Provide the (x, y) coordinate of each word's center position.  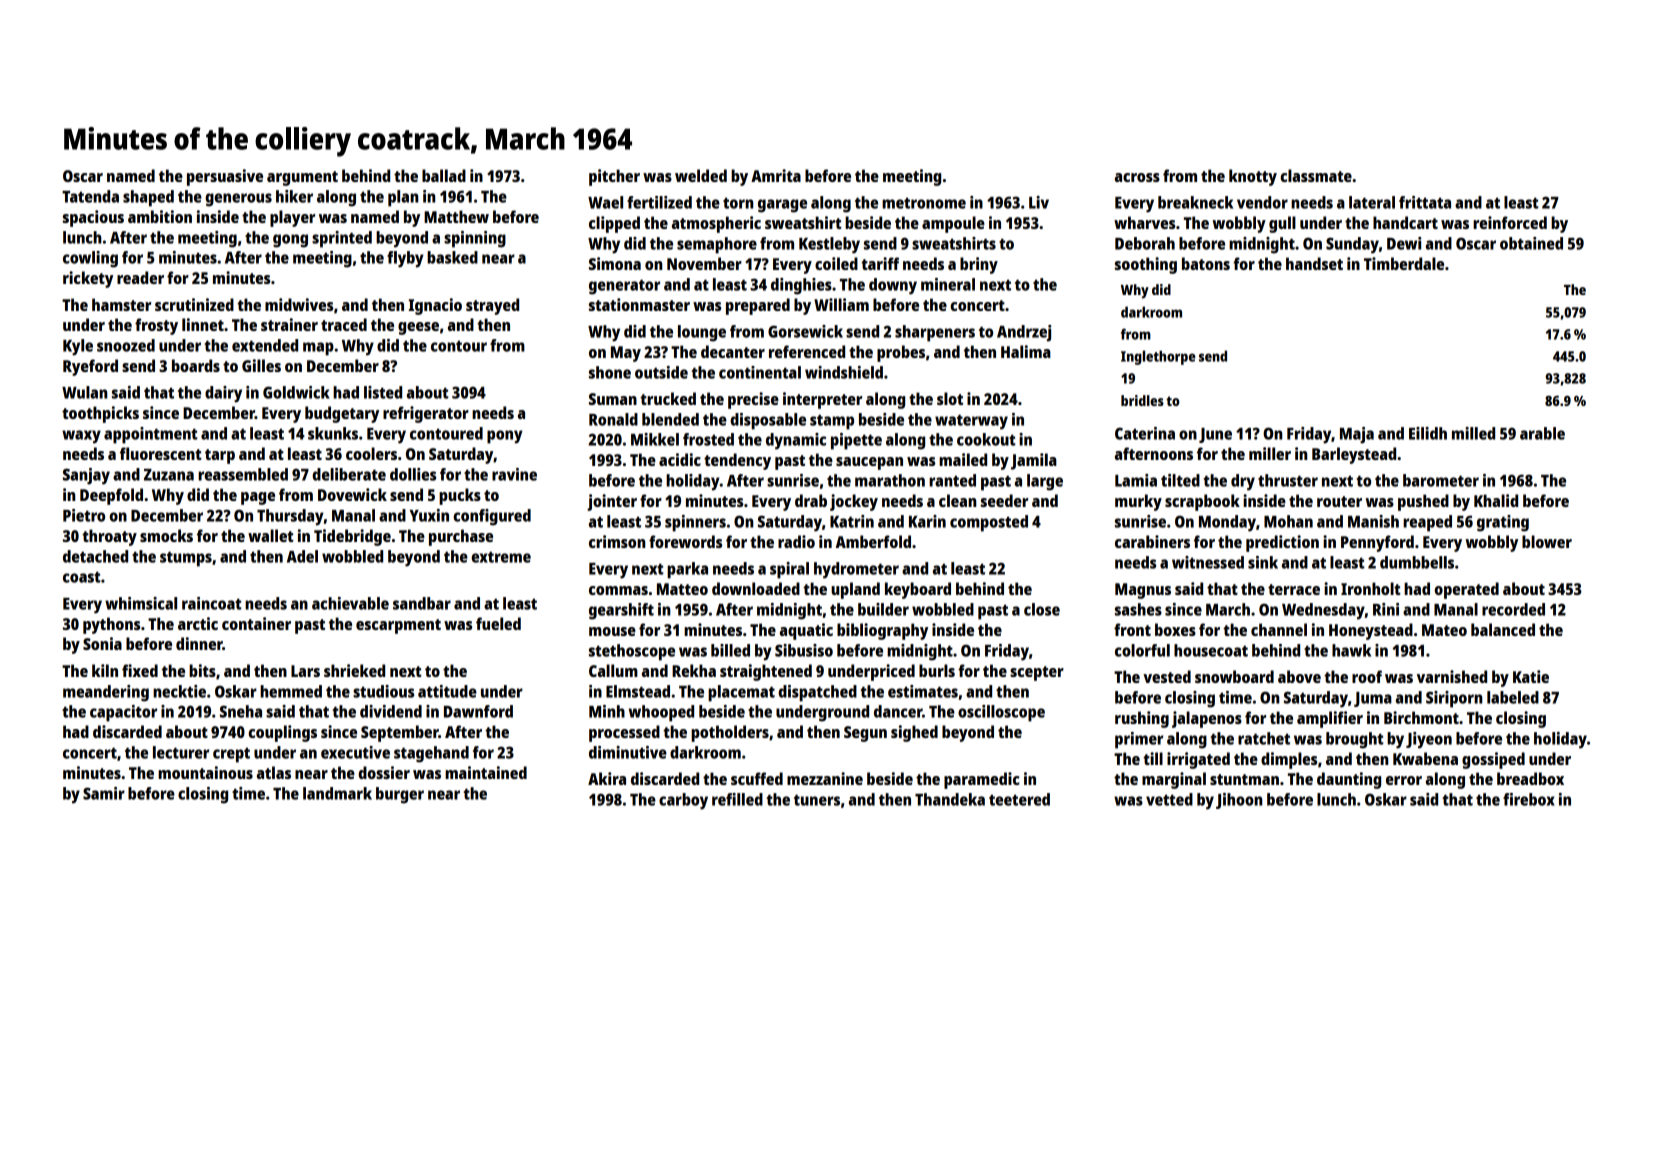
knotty (1253, 177)
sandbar (422, 603)
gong (290, 241)
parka (687, 570)
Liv (1039, 202)
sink (1263, 562)
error (1404, 780)
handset (1314, 263)
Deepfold (111, 496)
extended (265, 345)
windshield (844, 372)
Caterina (1145, 433)
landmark (337, 793)
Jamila (1034, 461)
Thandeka (950, 799)
